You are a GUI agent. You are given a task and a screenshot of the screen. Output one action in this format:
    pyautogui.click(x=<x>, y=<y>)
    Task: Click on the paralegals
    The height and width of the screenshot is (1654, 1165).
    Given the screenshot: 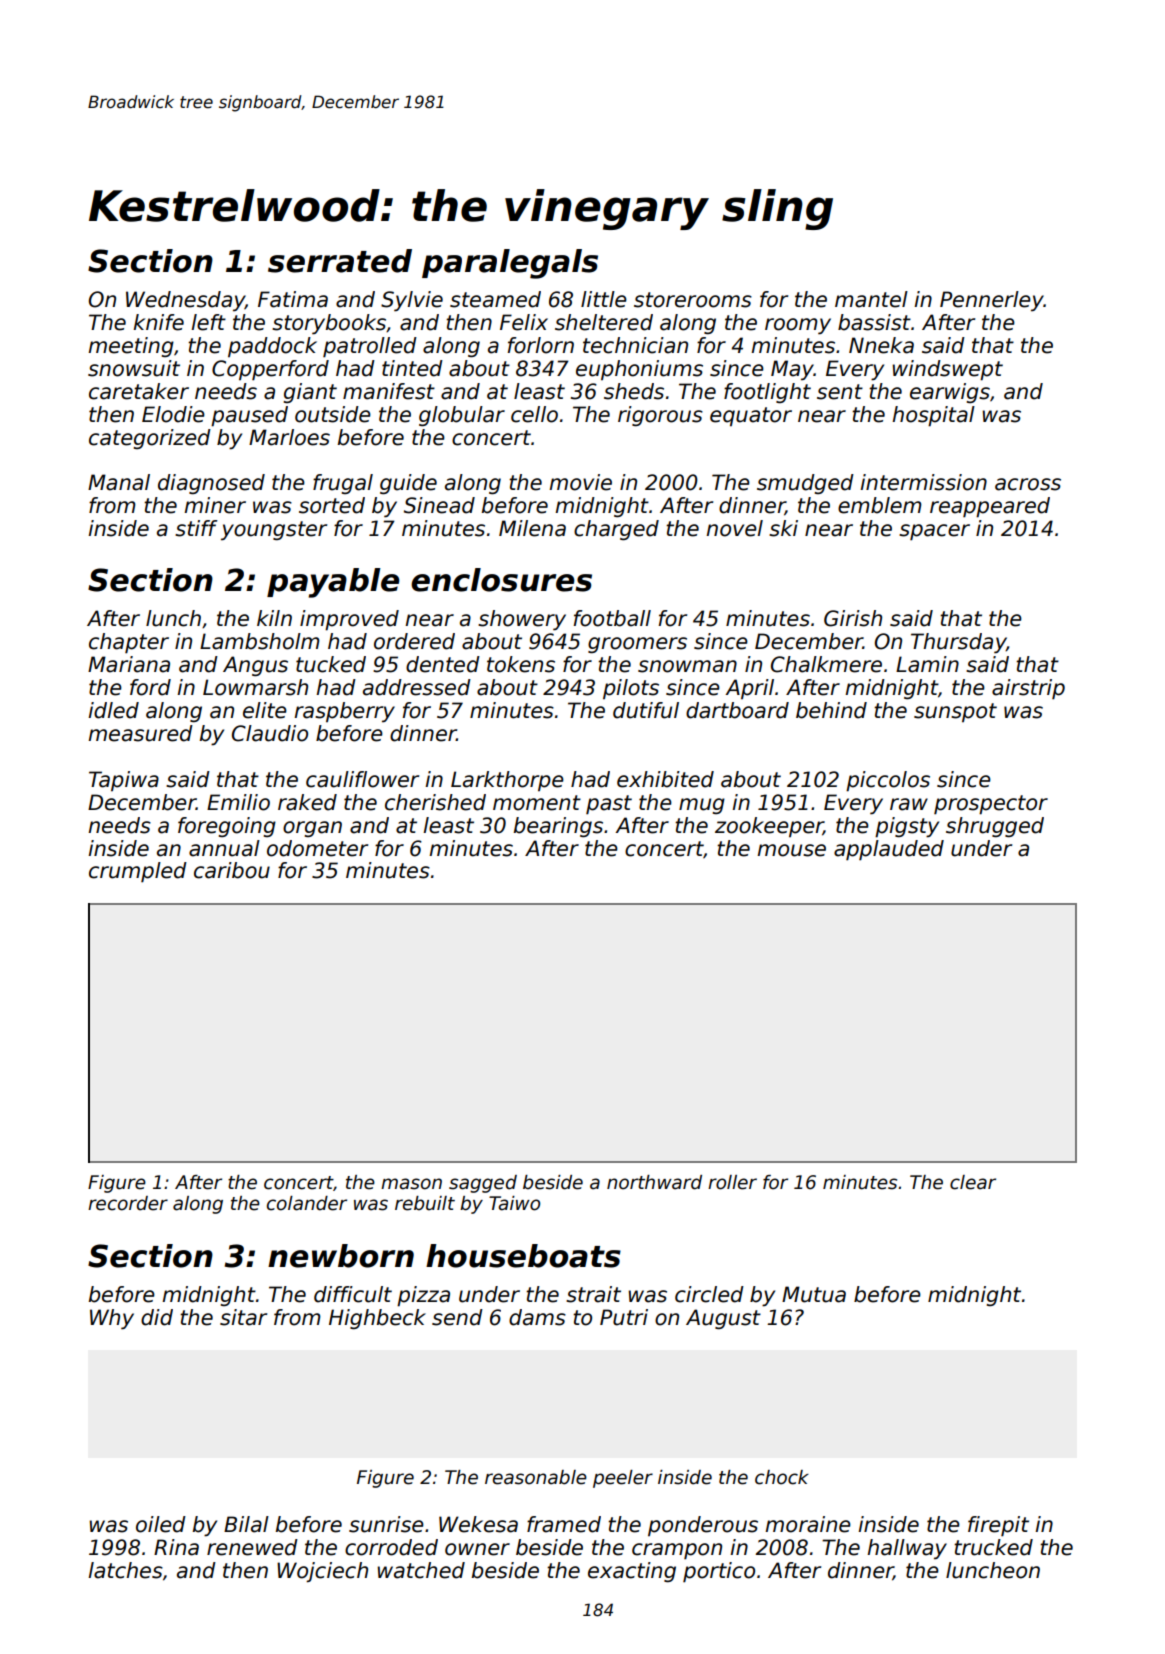 What is the action you would take?
    pyautogui.click(x=510, y=264)
